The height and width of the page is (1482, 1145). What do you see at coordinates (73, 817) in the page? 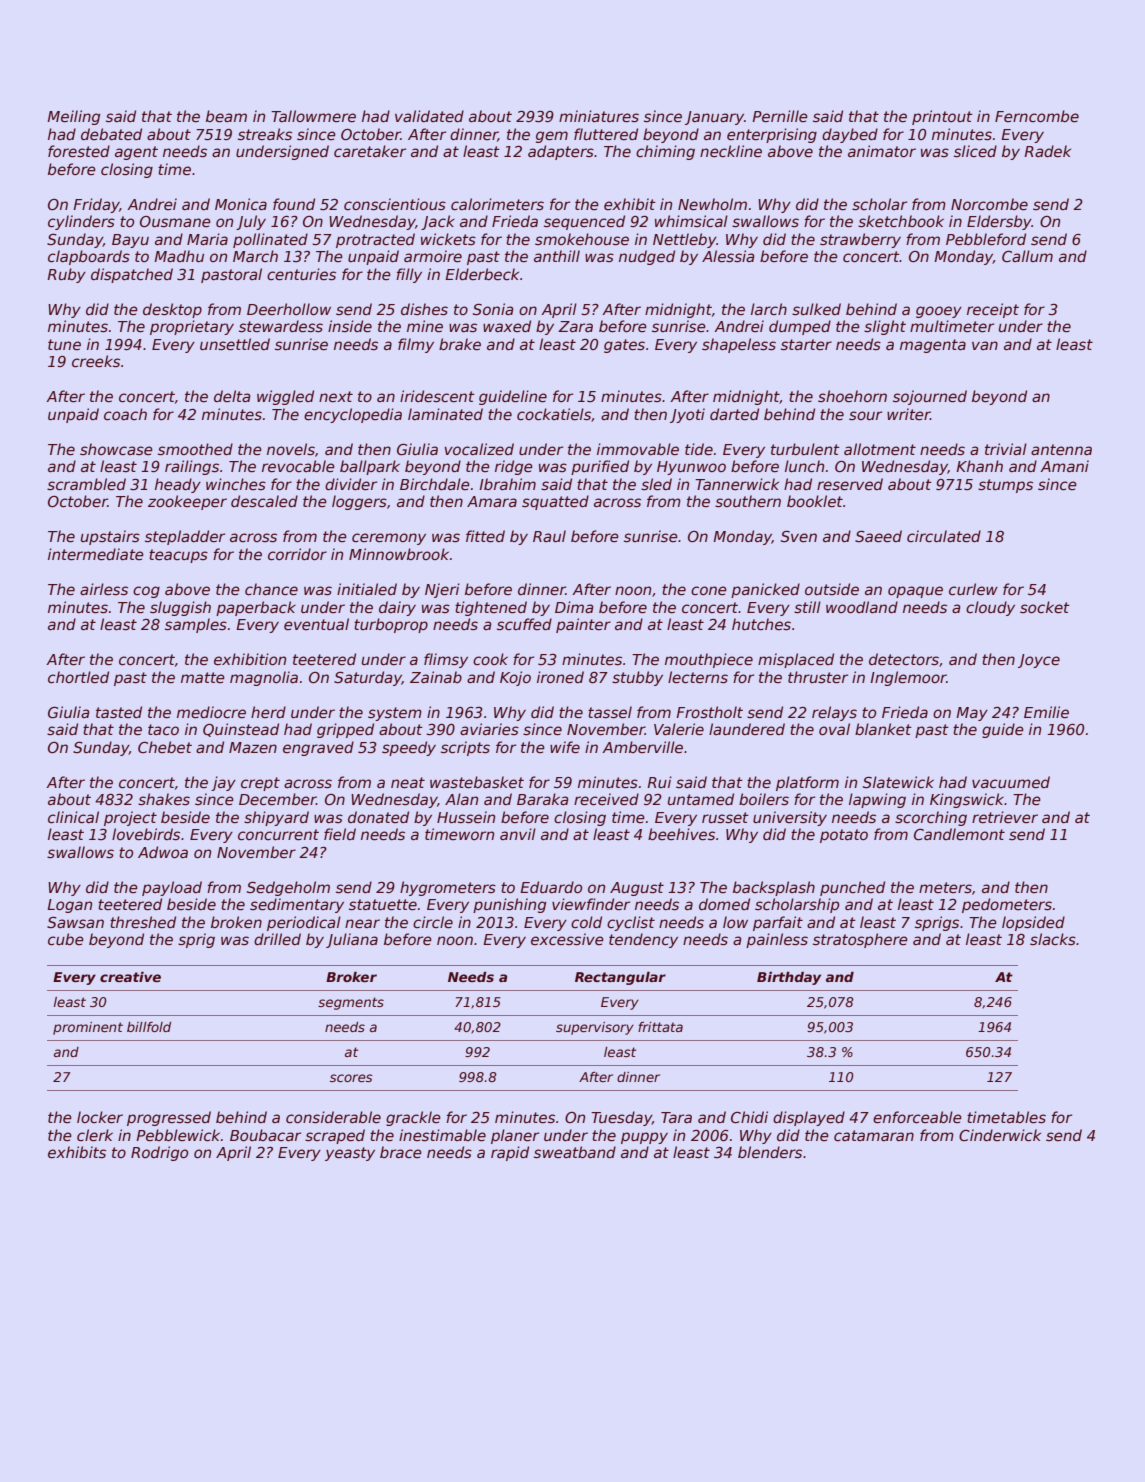
I see `clinical` at bounding box center [73, 817].
